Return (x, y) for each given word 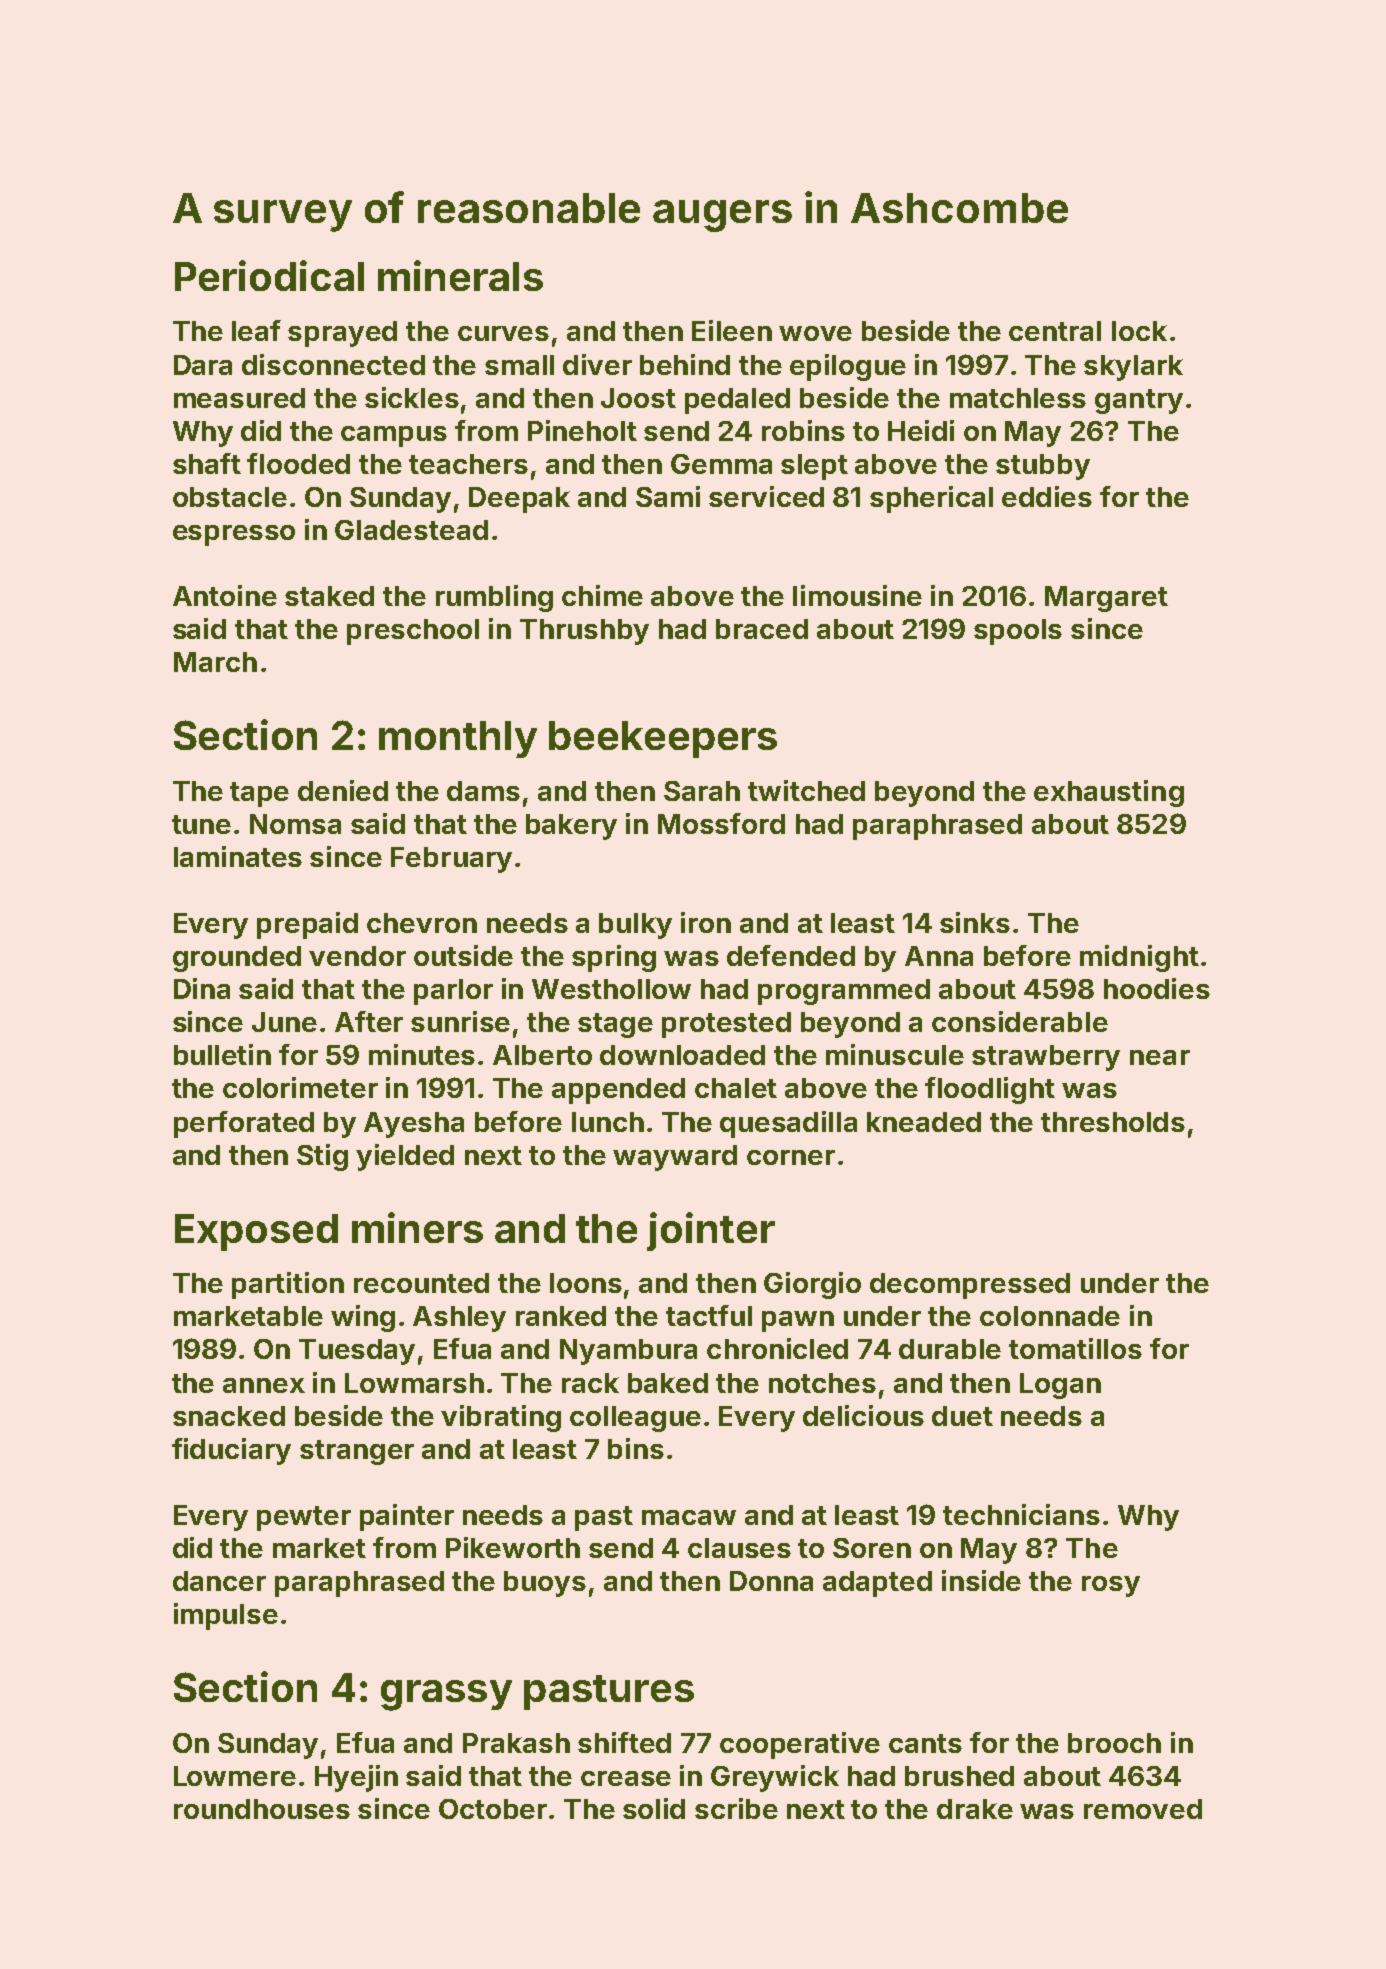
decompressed (970, 1286)
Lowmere (235, 1776)
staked (329, 596)
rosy (1111, 1586)
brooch (1114, 1743)
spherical (931, 499)
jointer (711, 1231)
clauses (739, 1548)
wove (815, 333)
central (1055, 331)
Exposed (256, 1232)
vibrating (501, 1418)
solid (654, 1808)
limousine (857, 595)
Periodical (269, 275)
